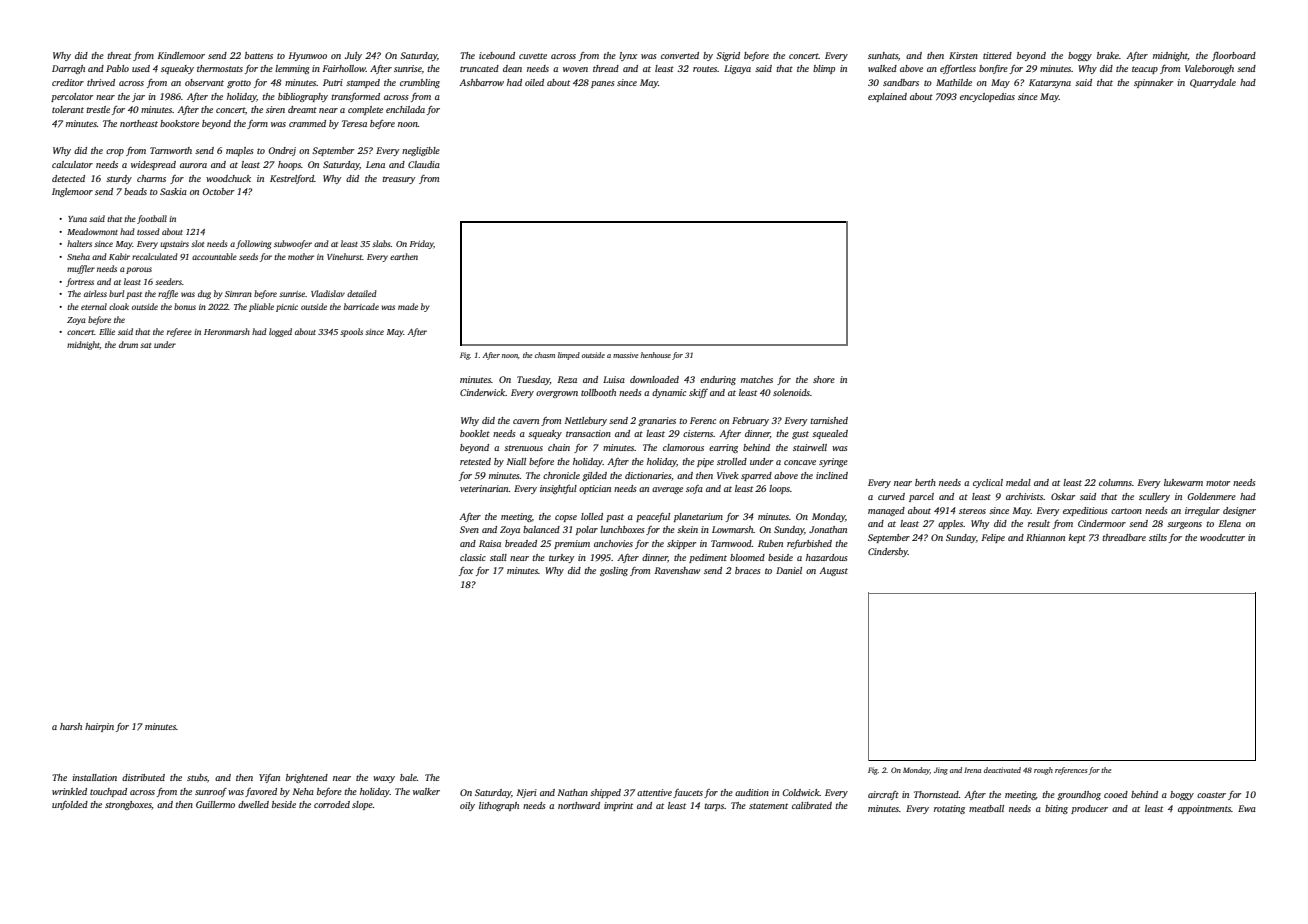  Describe the element at coordinates (1234, 56) in the screenshot. I see `floorboard` at that location.
